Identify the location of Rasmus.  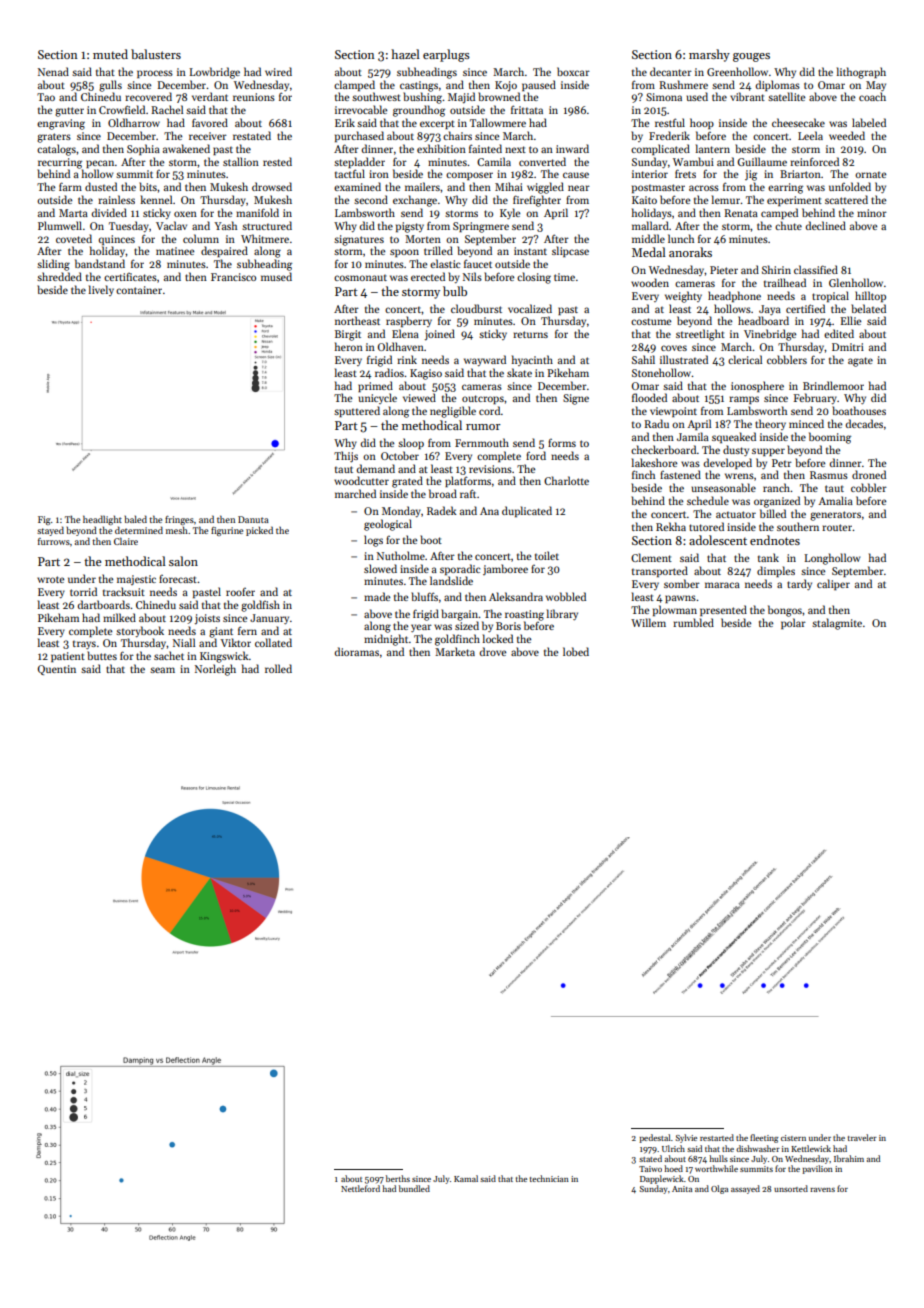
(829, 475).
